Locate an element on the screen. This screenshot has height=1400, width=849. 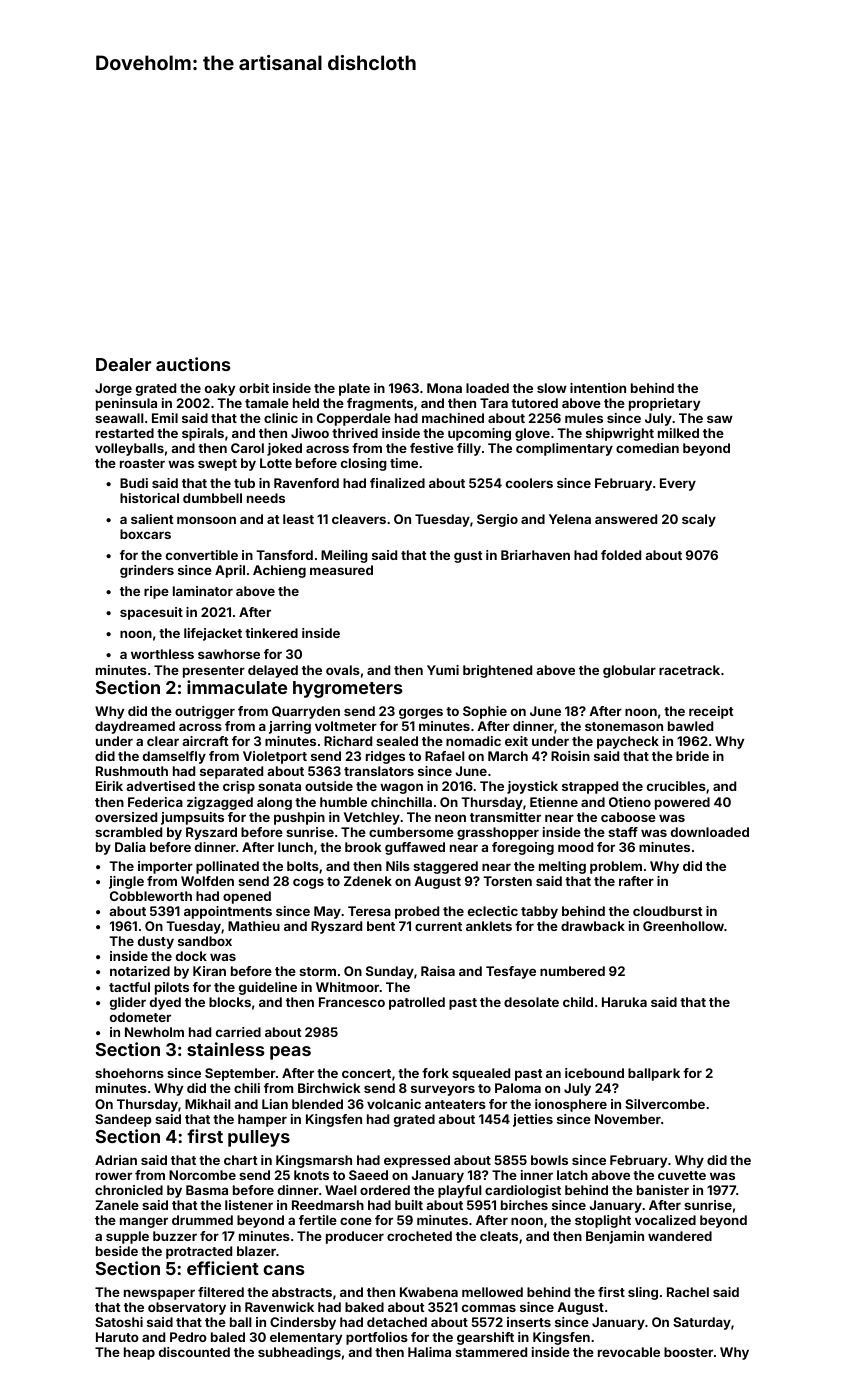
proprietary is located at coordinates (664, 404).
